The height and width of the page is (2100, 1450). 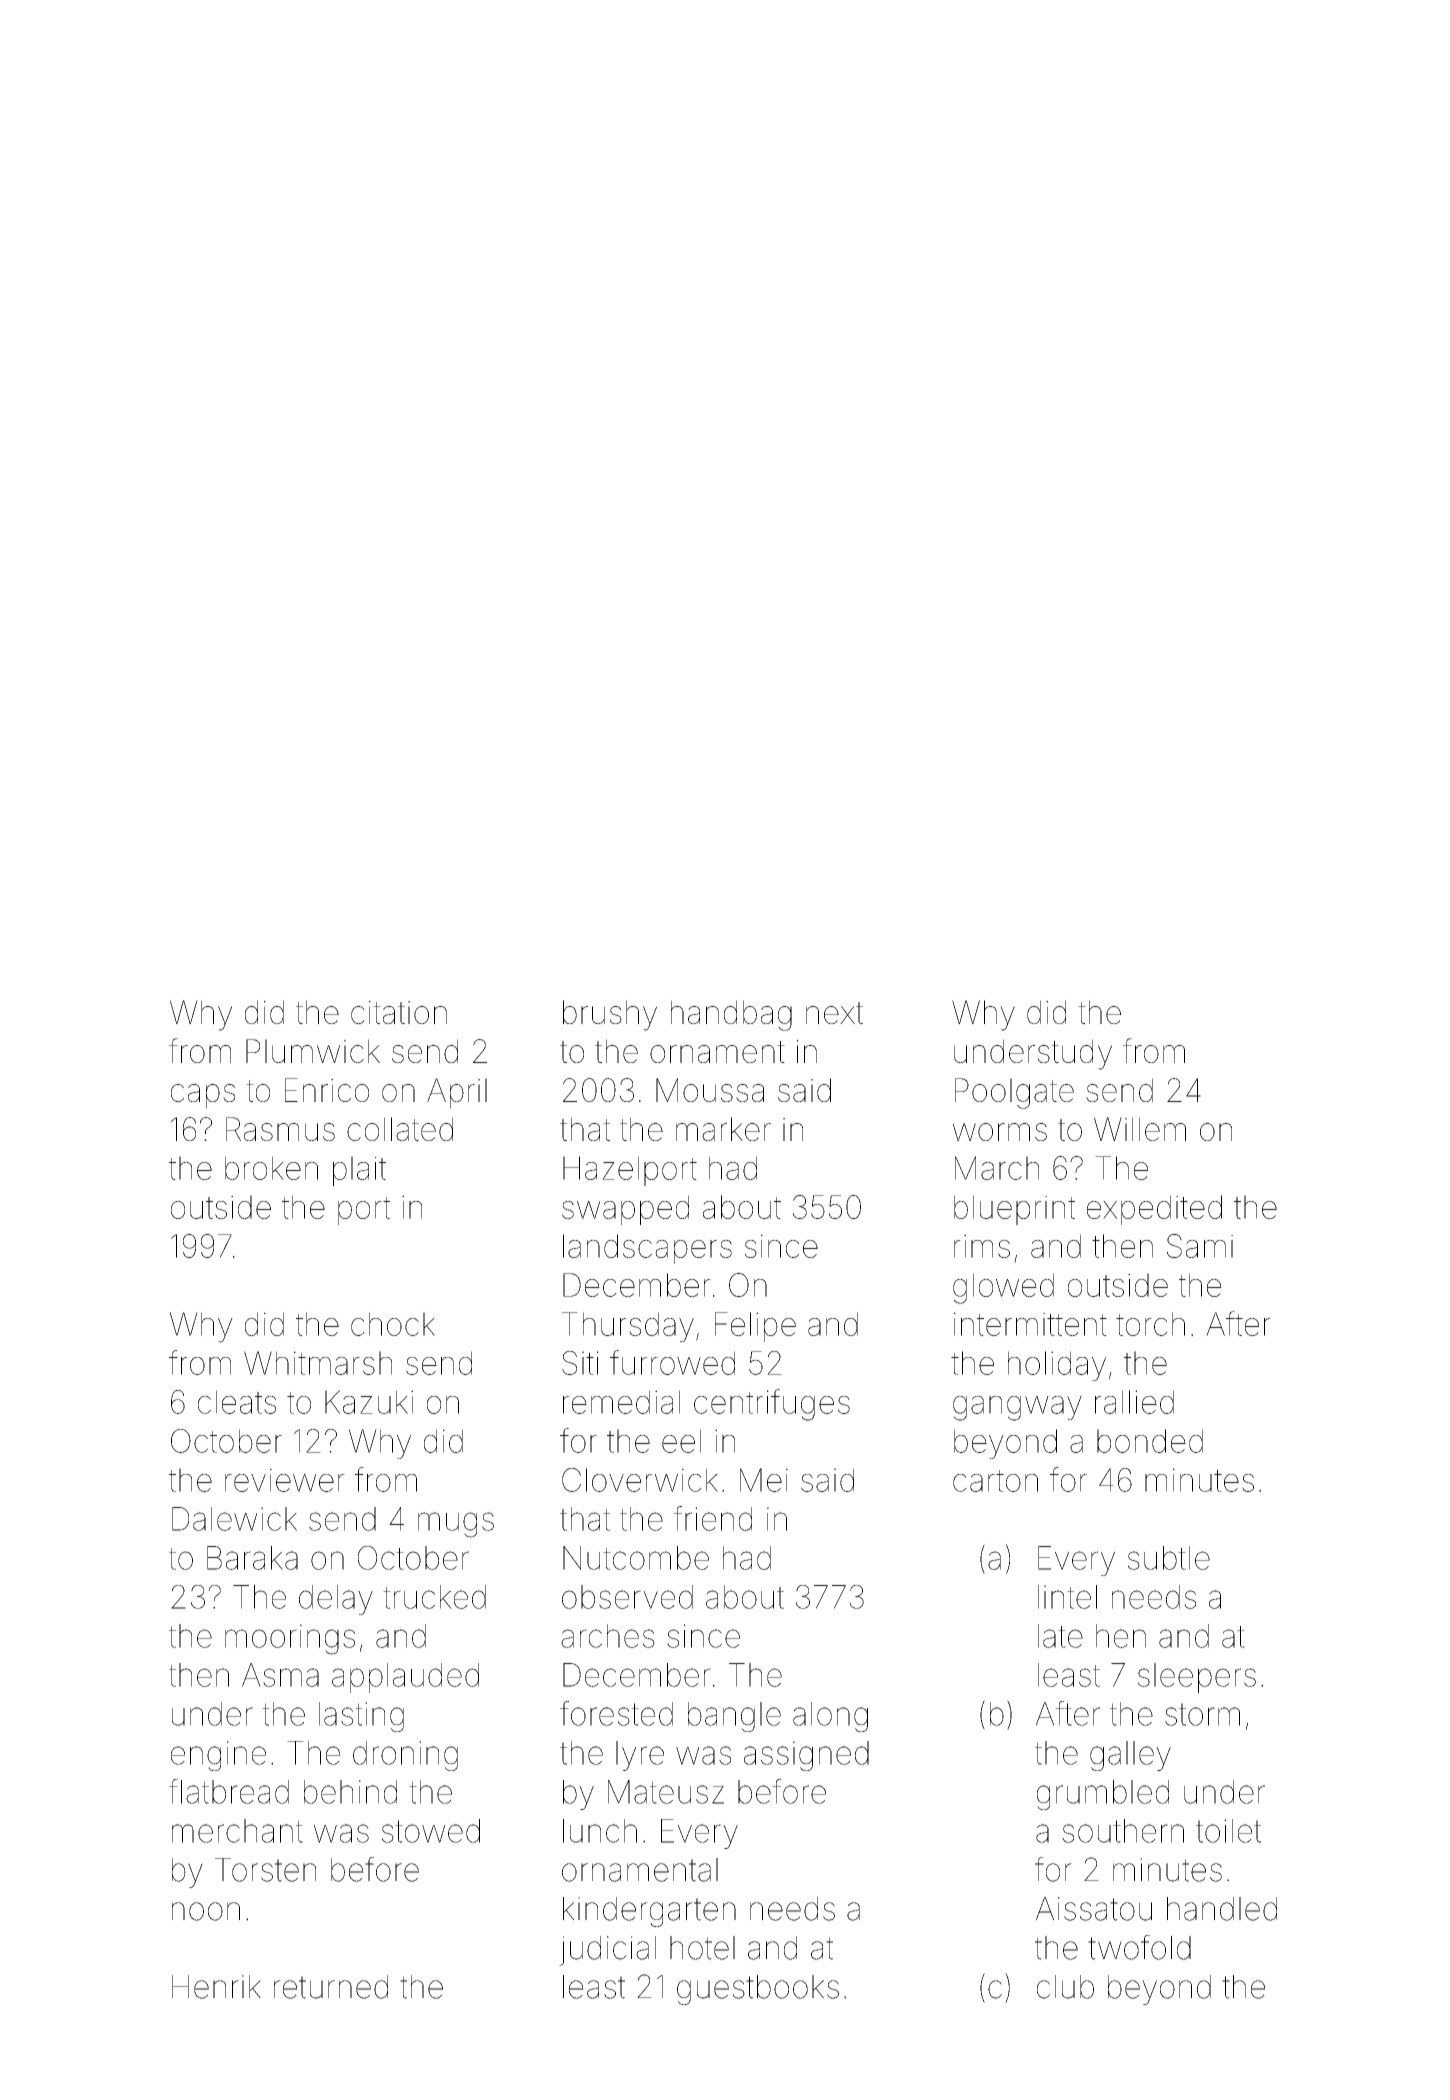 I want to click on kindergarten, so click(x=649, y=1912).
